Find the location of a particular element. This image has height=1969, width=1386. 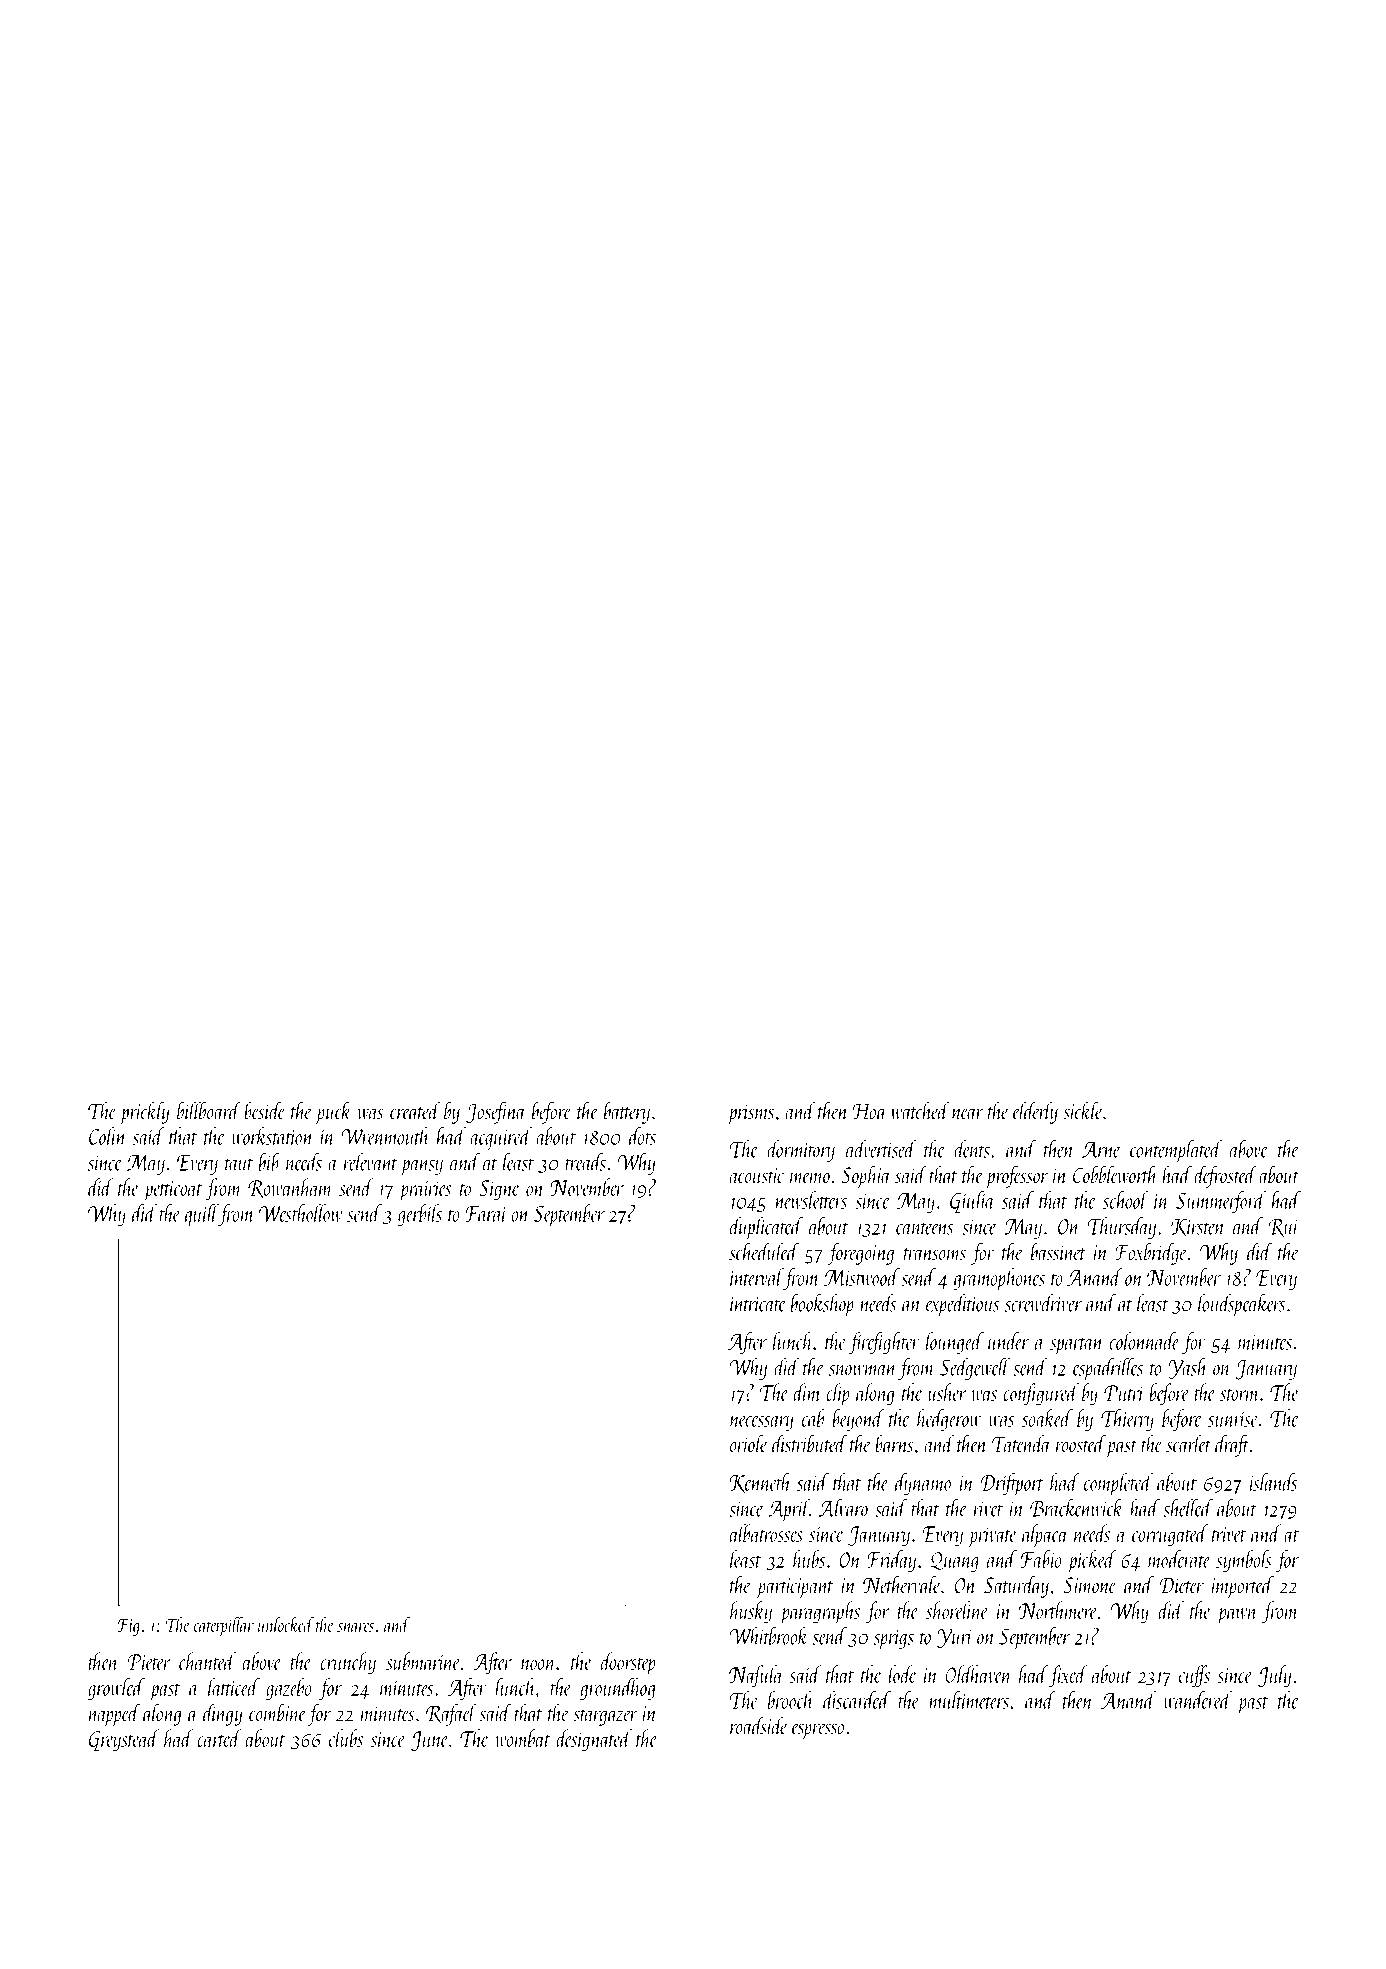

beside is located at coordinates (264, 1110).
